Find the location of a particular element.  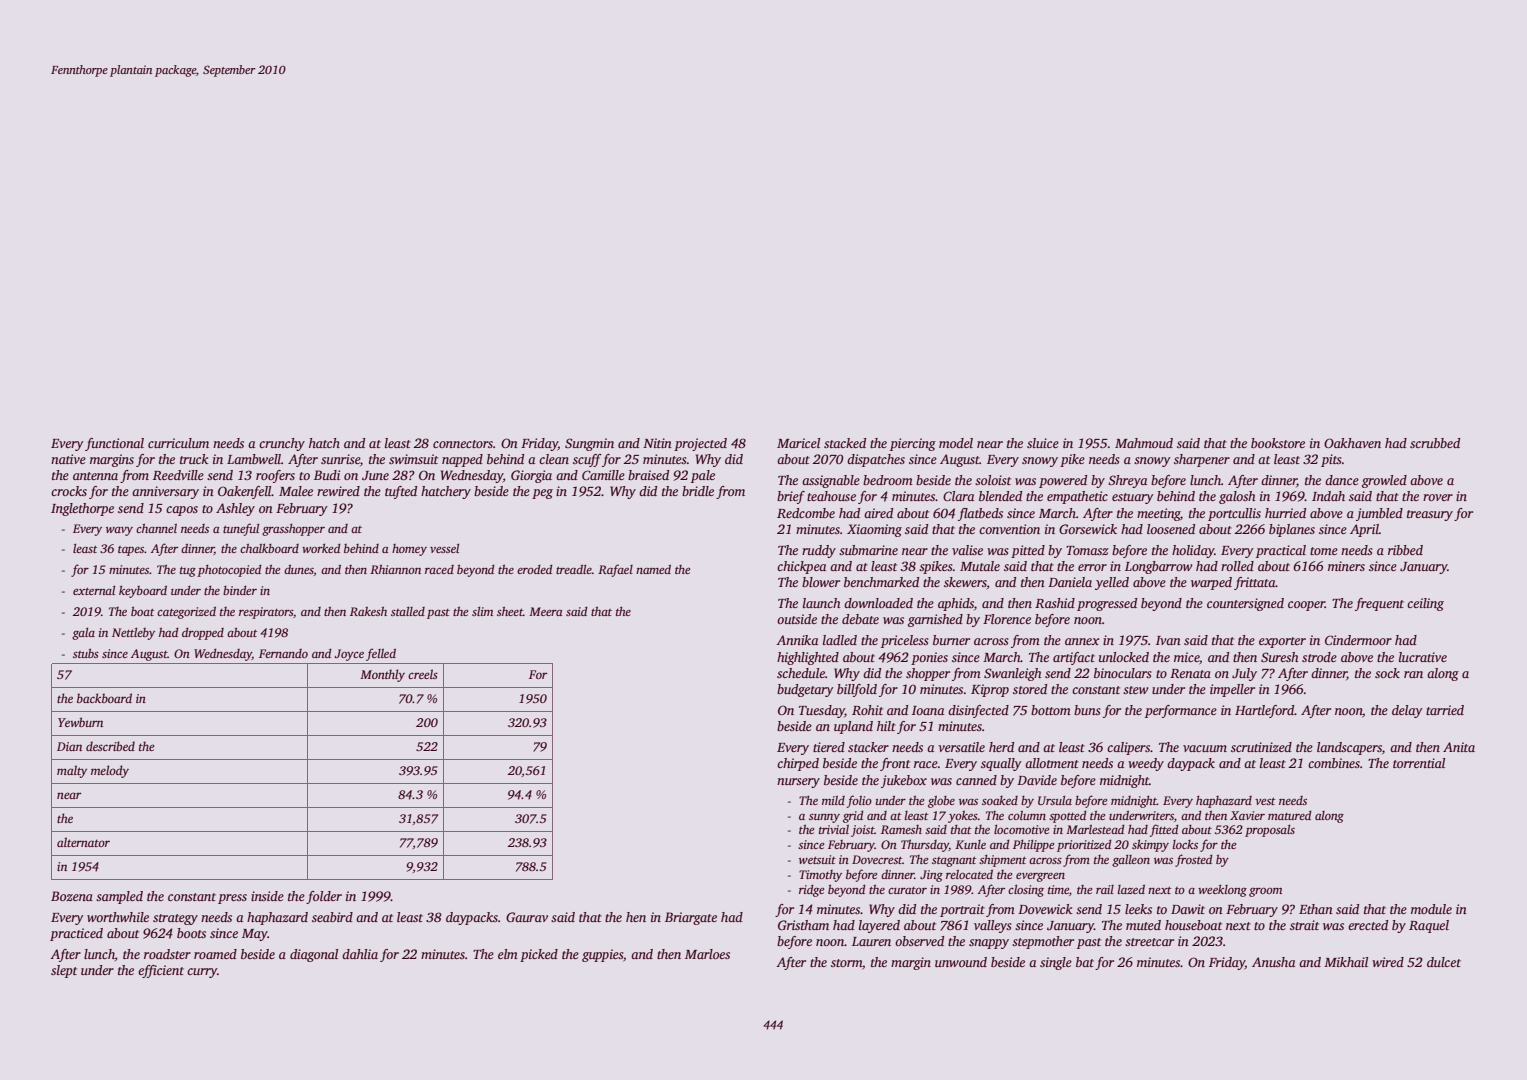

muted is located at coordinates (1143, 925).
